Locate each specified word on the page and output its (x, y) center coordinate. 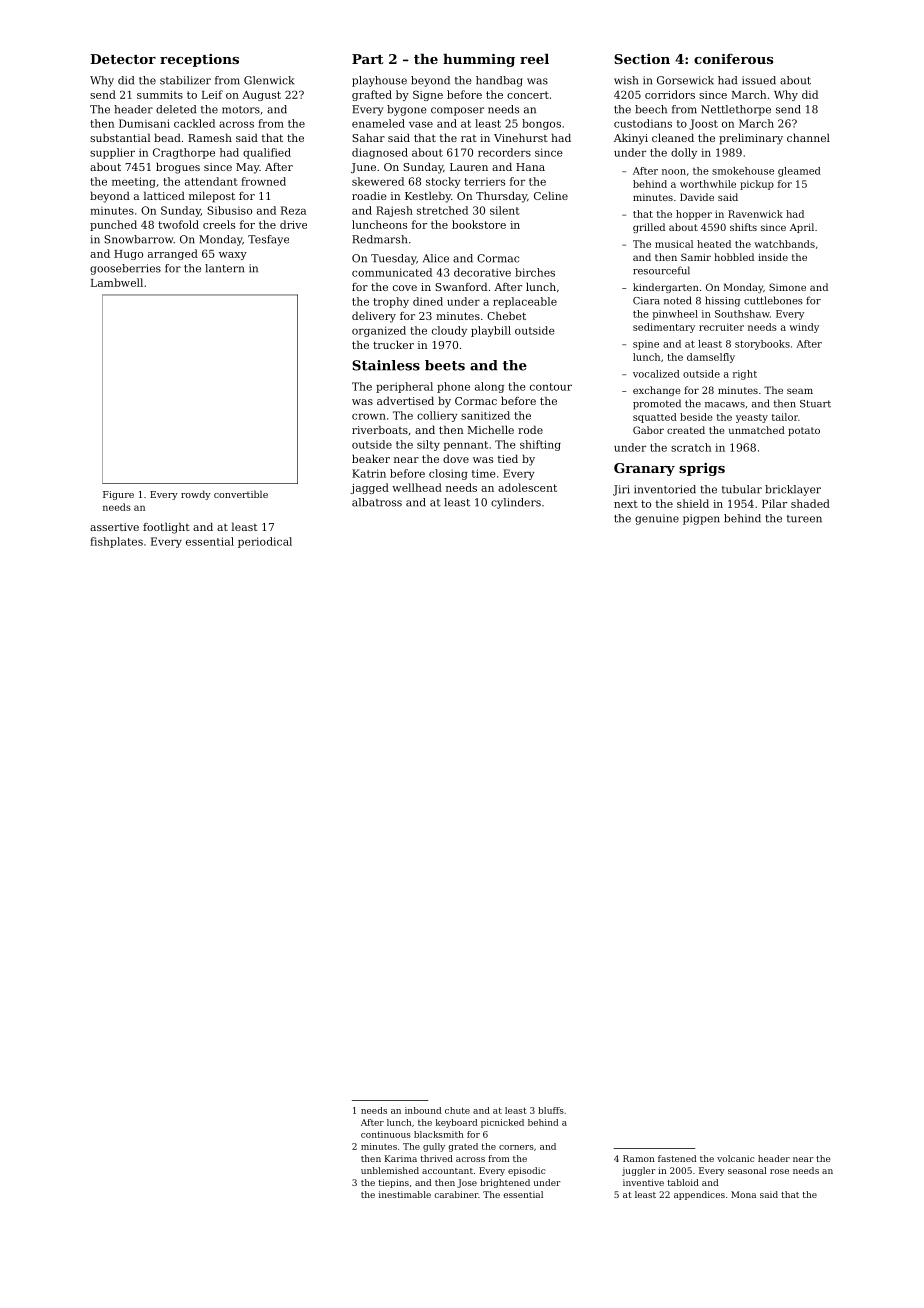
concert (528, 95)
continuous (386, 1134)
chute (457, 1110)
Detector (123, 59)
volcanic (735, 1158)
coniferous (733, 59)
